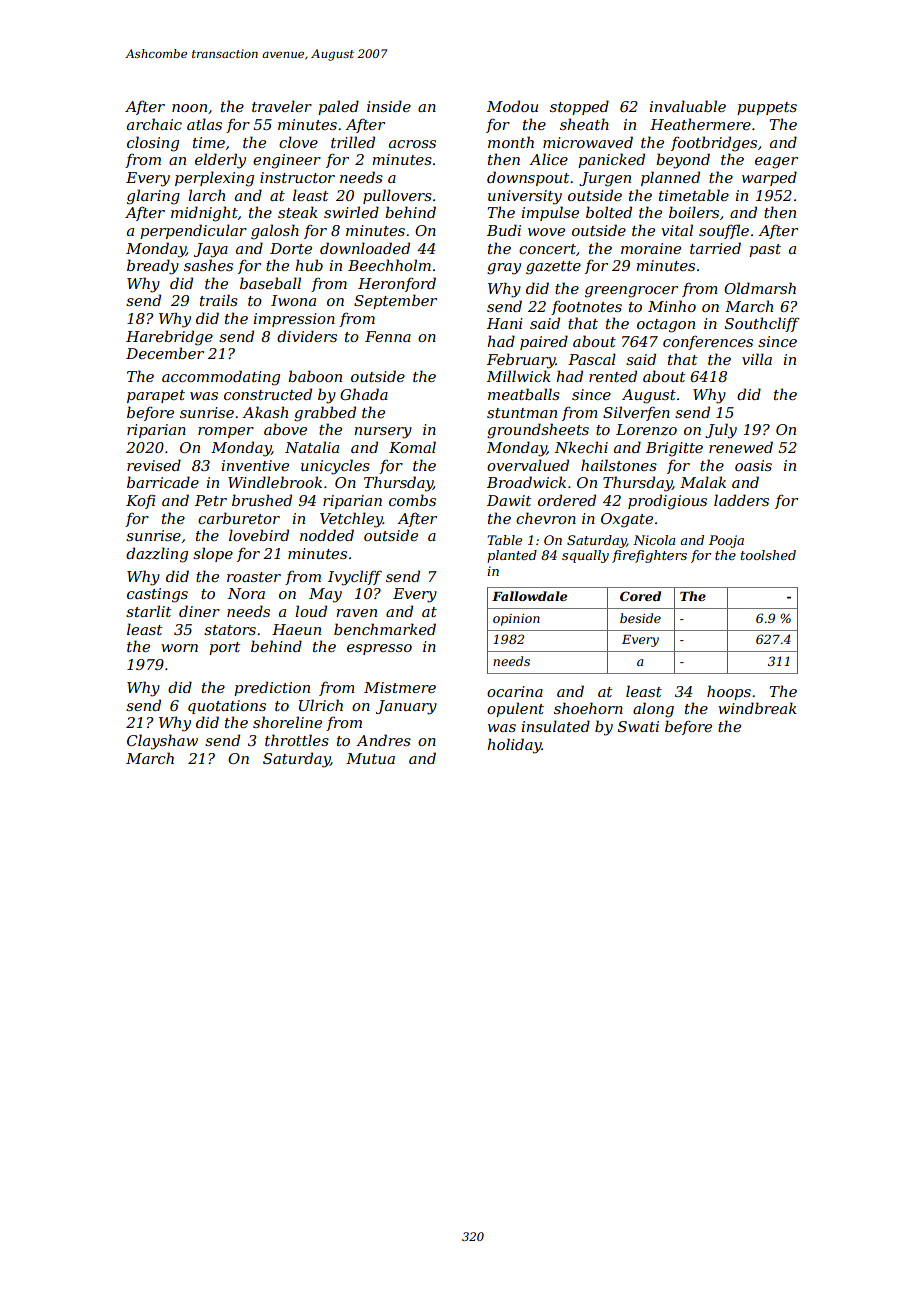 The image size is (924, 1314). Describe the element at coordinates (213, 554) in the image. I see `slope` at that location.
